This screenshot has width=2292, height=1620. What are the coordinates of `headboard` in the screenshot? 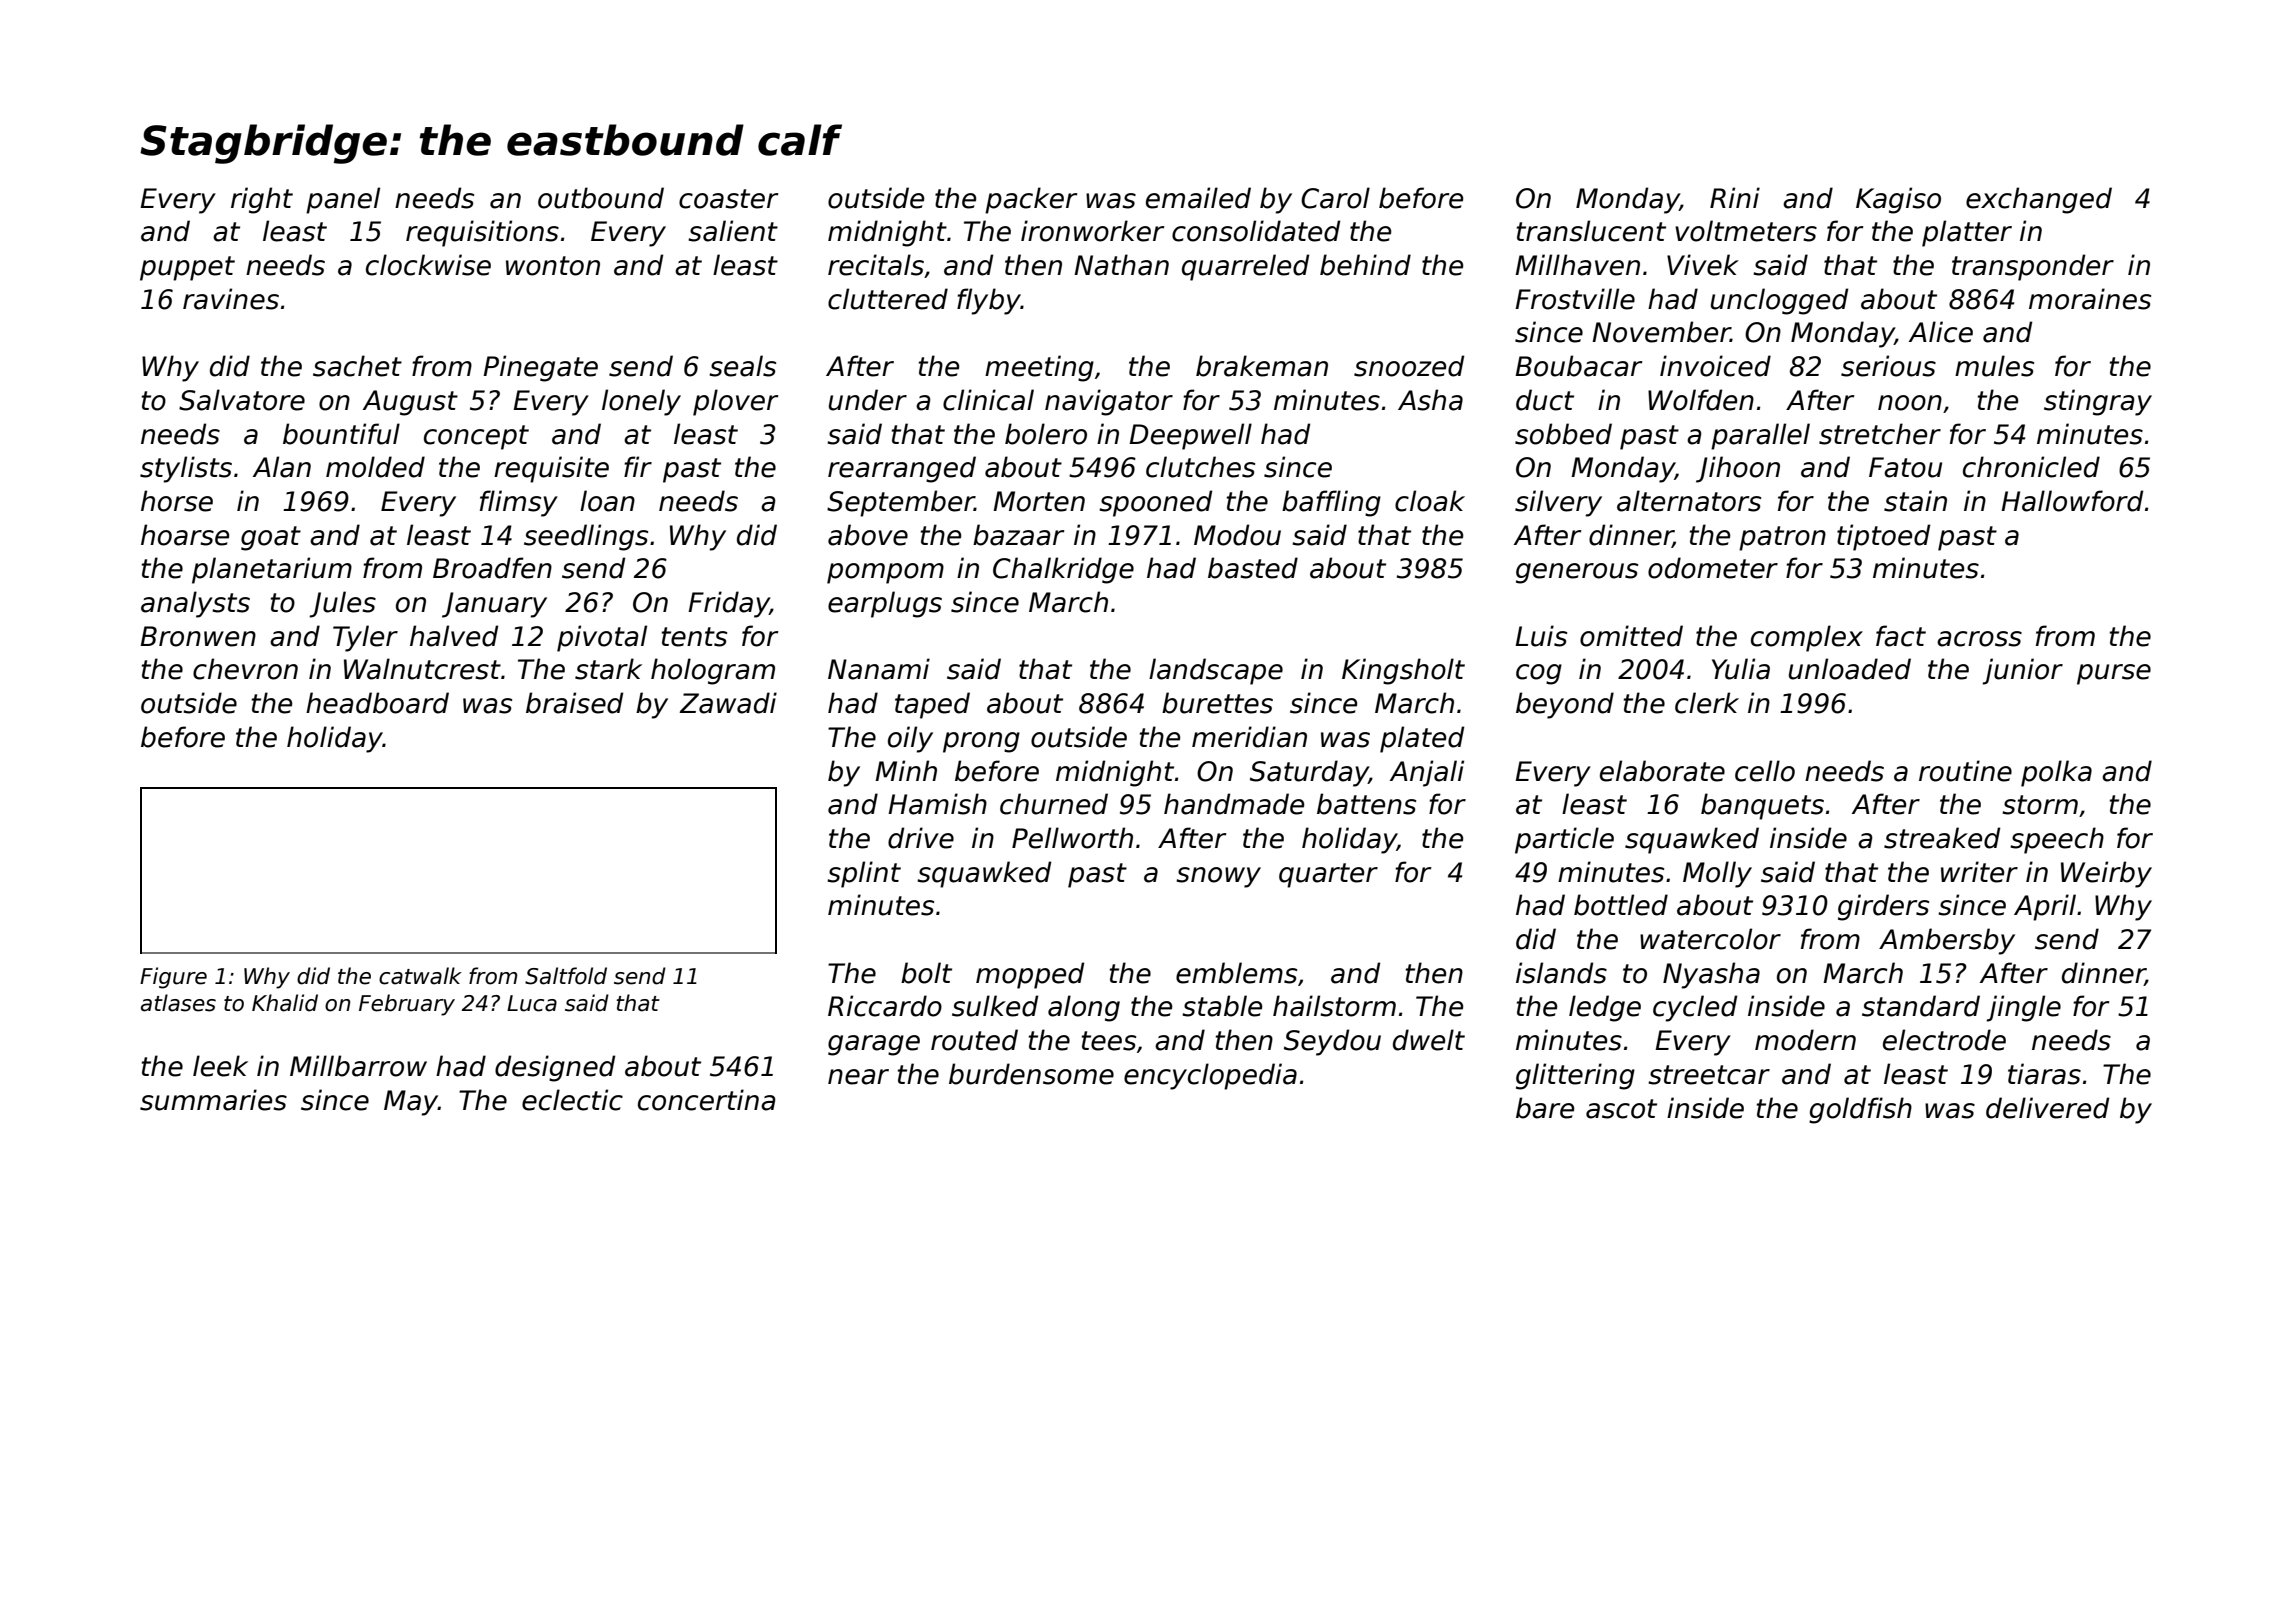 It's located at (377, 703).
